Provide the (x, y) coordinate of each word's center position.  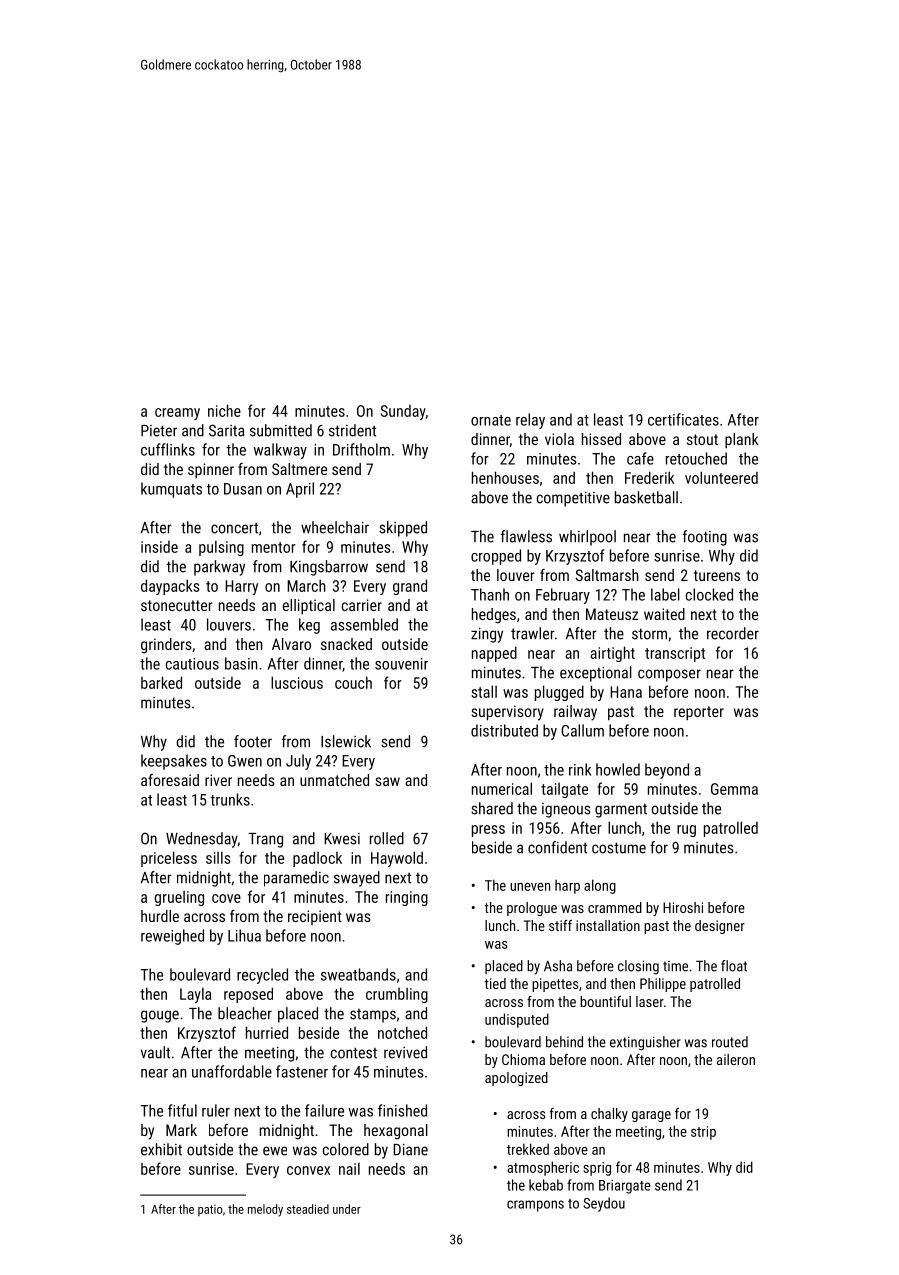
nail (349, 1168)
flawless (526, 536)
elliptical (309, 607)
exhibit (161, 1149)
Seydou (604, 1204)
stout (702, 439)
